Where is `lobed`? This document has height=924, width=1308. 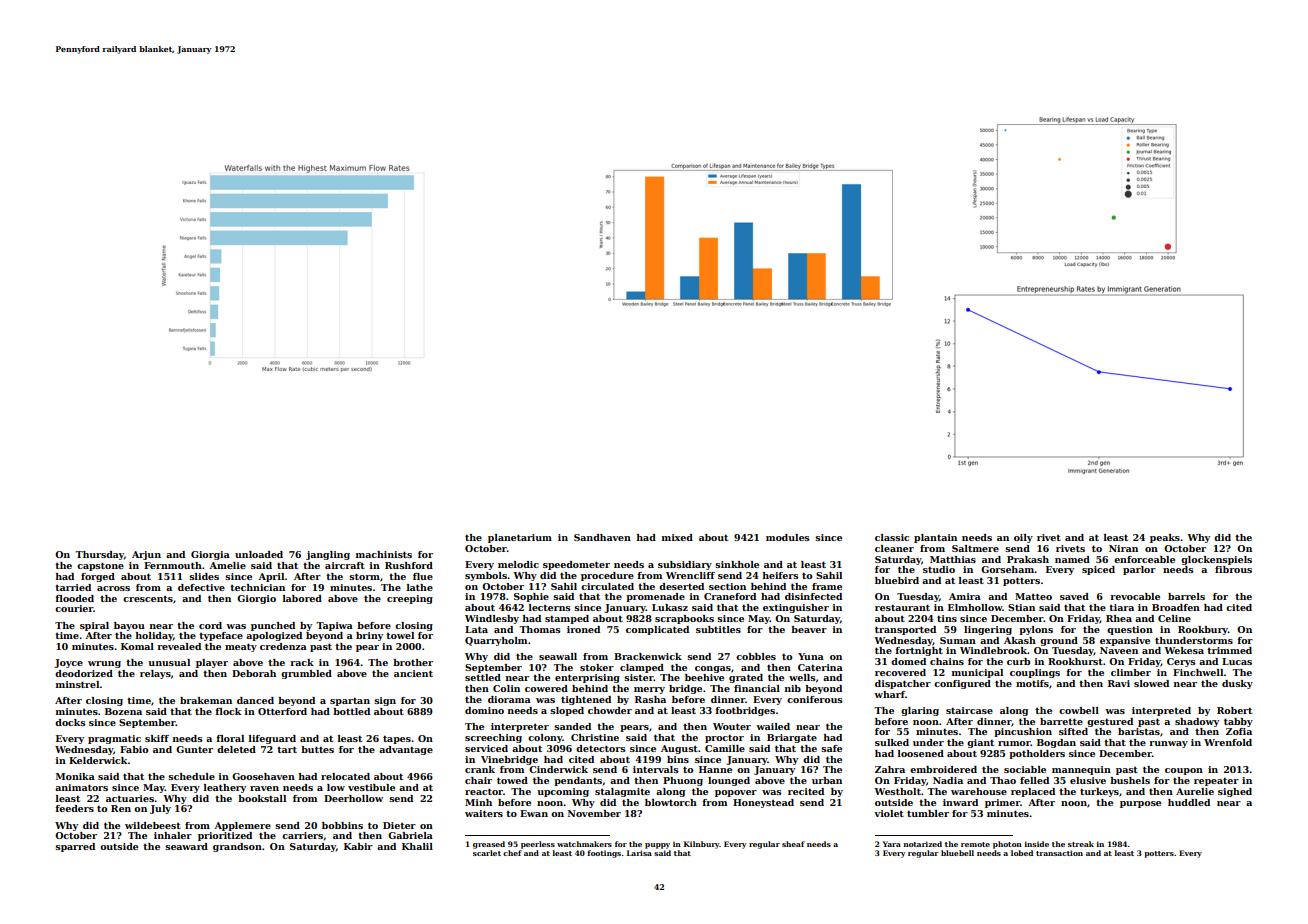 lobed is located at coordinates (1022, 853).
